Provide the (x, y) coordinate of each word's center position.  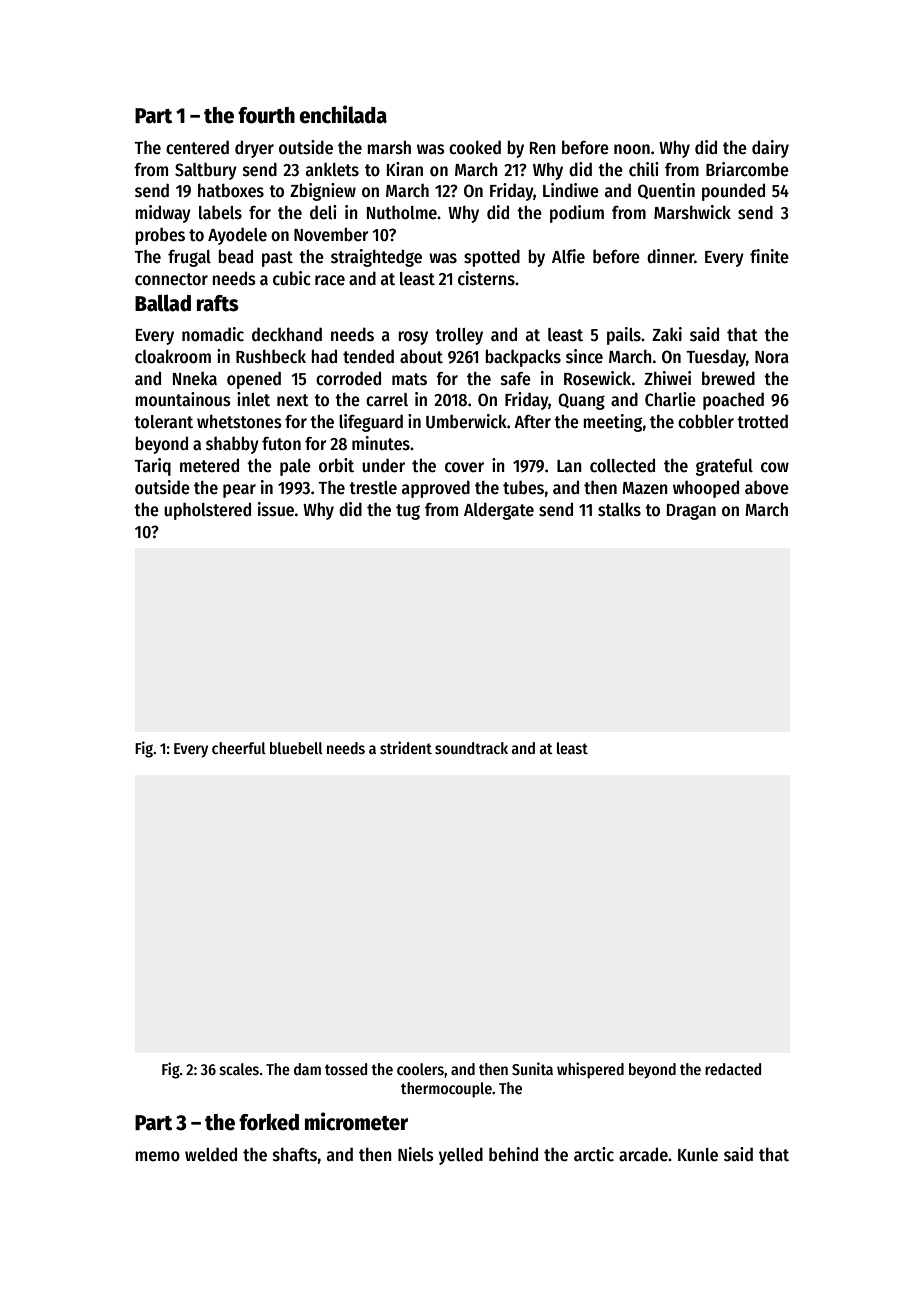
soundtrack (471, 748)
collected (622, 465)
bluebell (296, 748)
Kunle (698, 1155)
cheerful (239, 748)
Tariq (152, 467)
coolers (420, 1069)
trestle (373, 488)
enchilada (343, 114)
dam (307, 1069)
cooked (475, 147)
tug (408, 512)
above (767, 487)
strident (406, 748)
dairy (770, 149)
